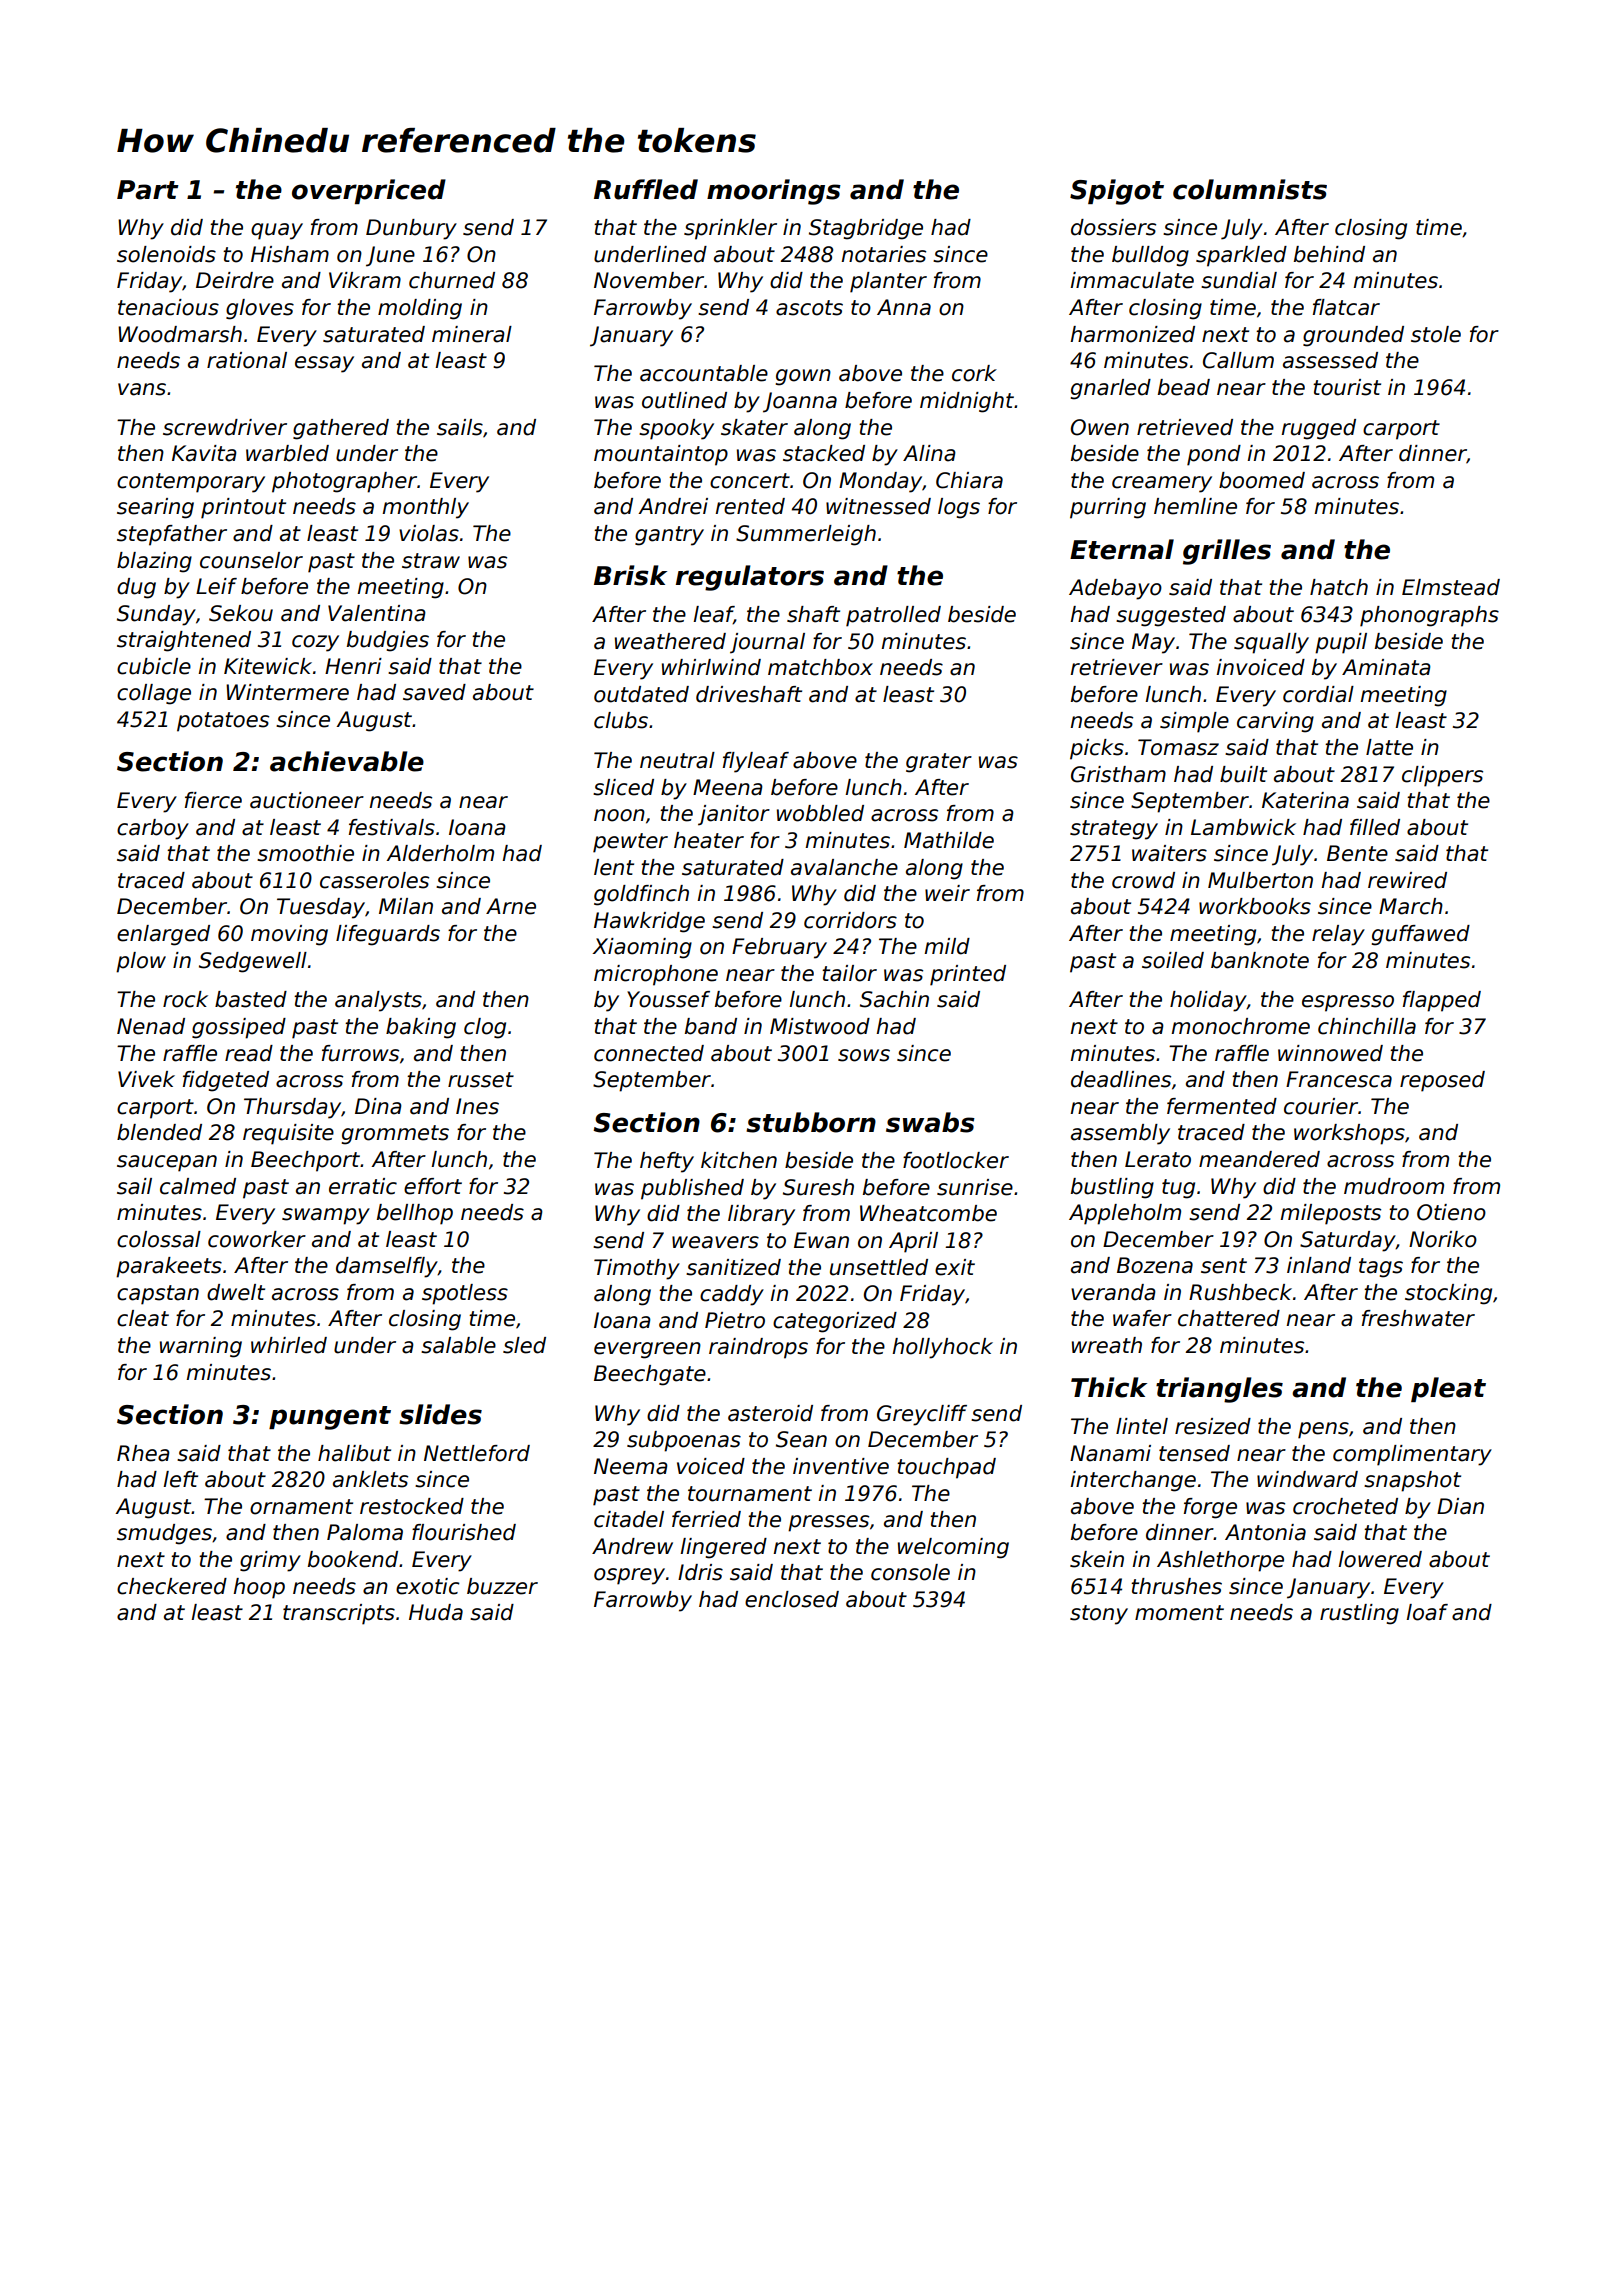 This screenshot has width=1620, height=2292. Describe the element at coordinates (163, 935) in the screenshot. I see `enlarged` at that location.
